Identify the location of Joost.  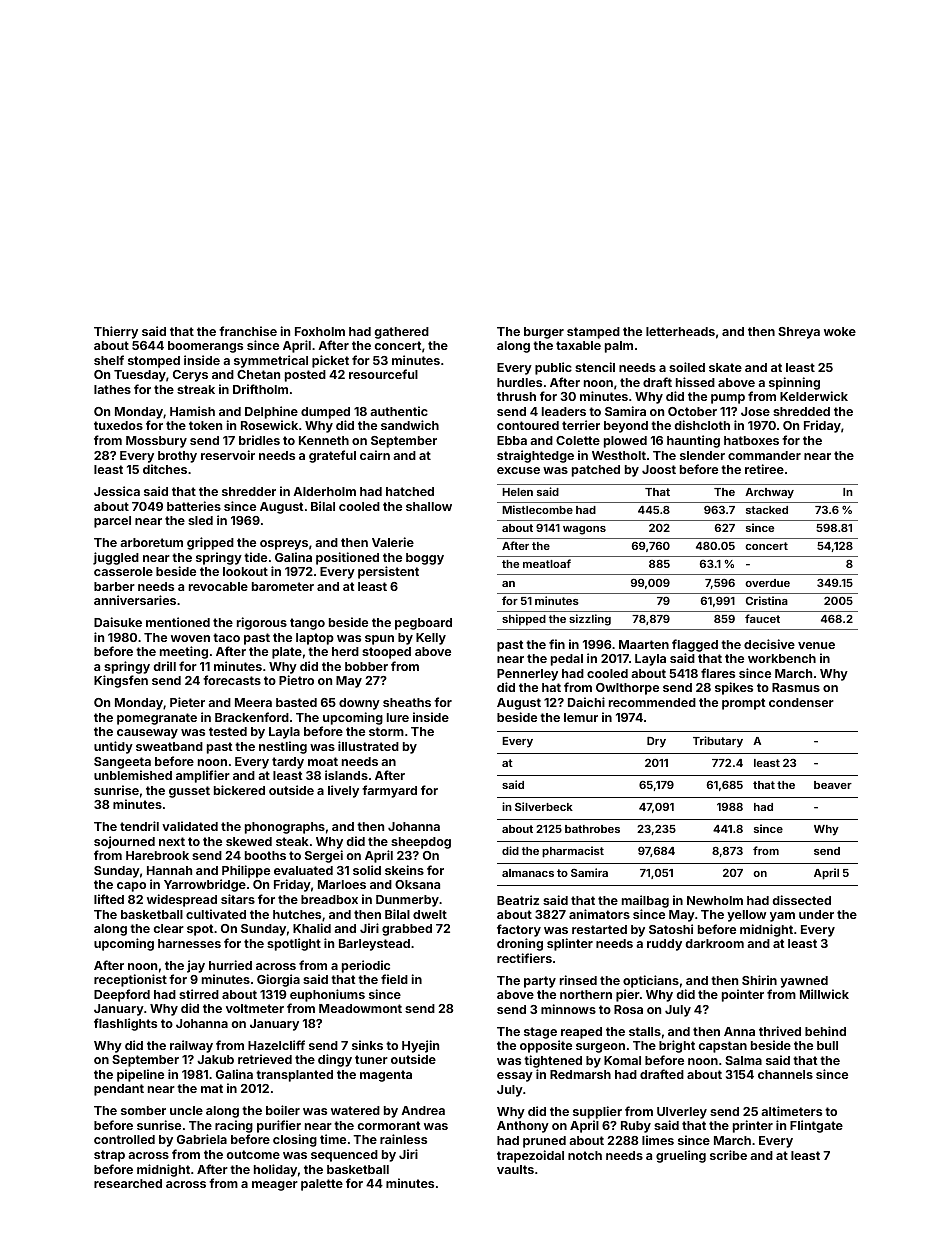
(659, 469).
